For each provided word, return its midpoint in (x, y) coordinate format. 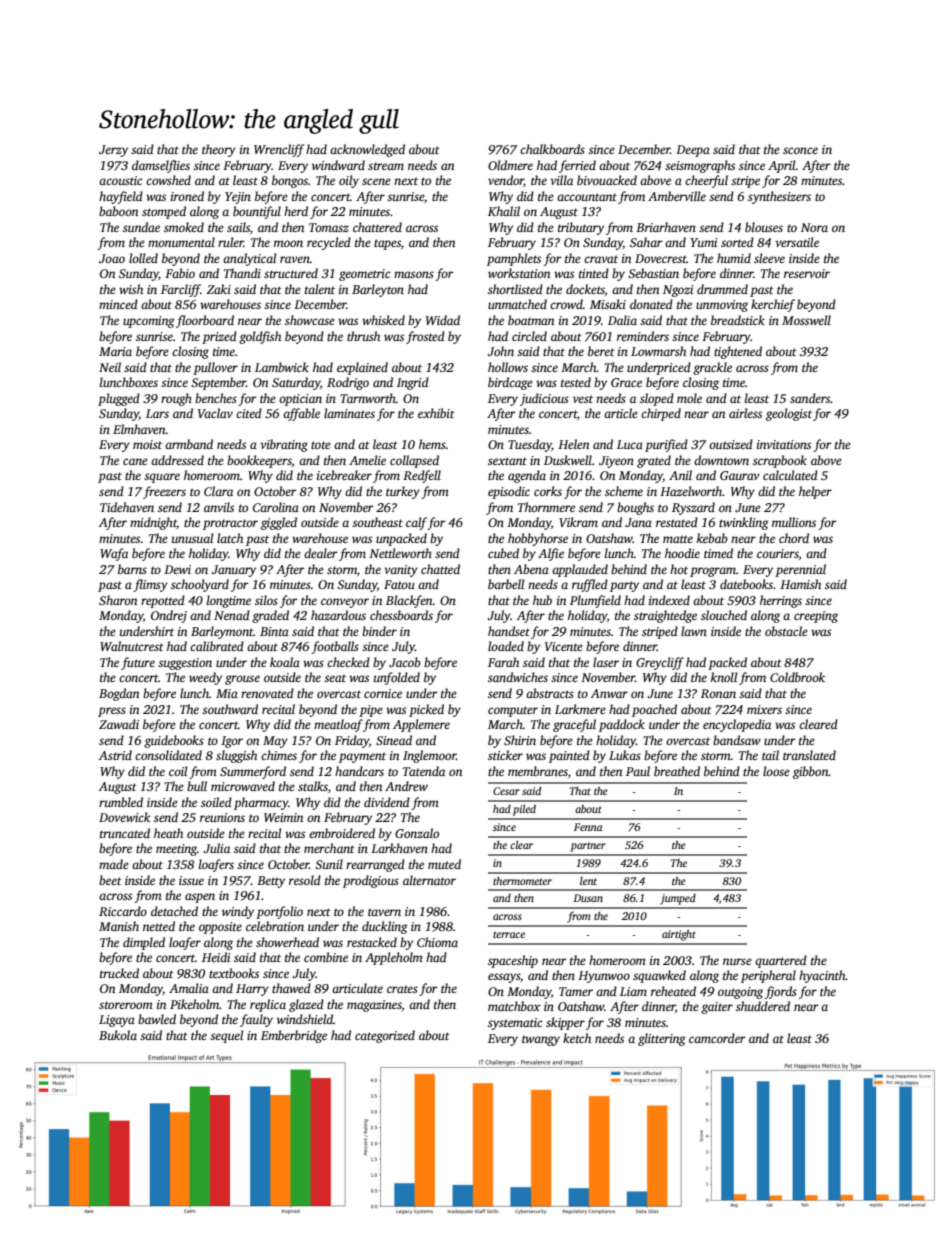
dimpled (144, 943)
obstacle (786, 631)
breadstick (738, 320)
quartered (781, 961)
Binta (274, 631)
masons (414, 274)
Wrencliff (279, 150)
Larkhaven (399, 848)
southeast (377, 522)
